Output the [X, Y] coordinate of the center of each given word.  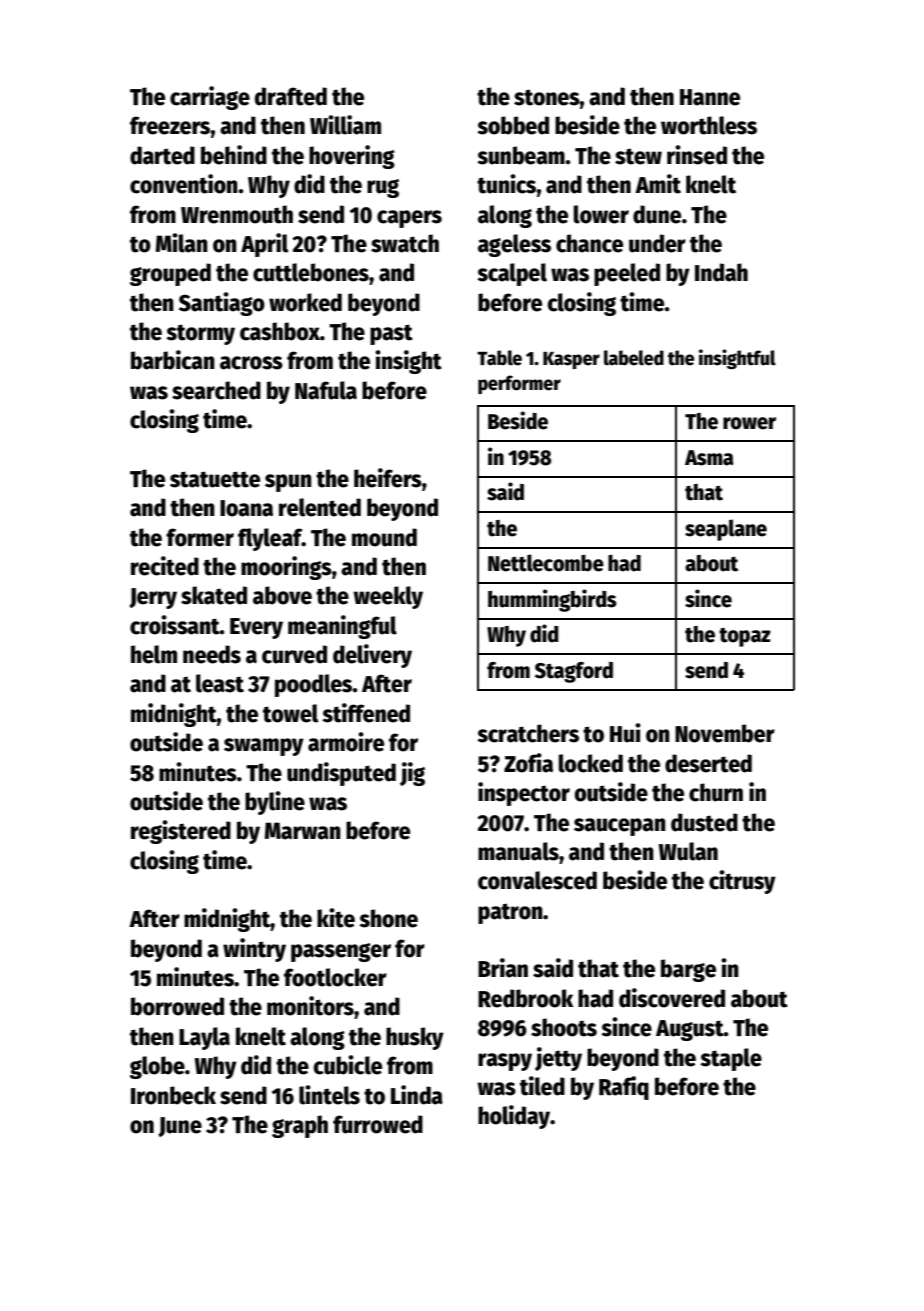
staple [731, 1059]
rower [749, 423]
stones [547, 97]
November [725, 733]
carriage [210, 98]
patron [510, 913]
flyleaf [270, 539]
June [180, 1127]
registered [181, 832]
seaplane [726, 530]
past [391, 334]
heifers [388, 478]
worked [305, 302]
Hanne [710, 97]
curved [294, 654]
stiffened [366, 713]
